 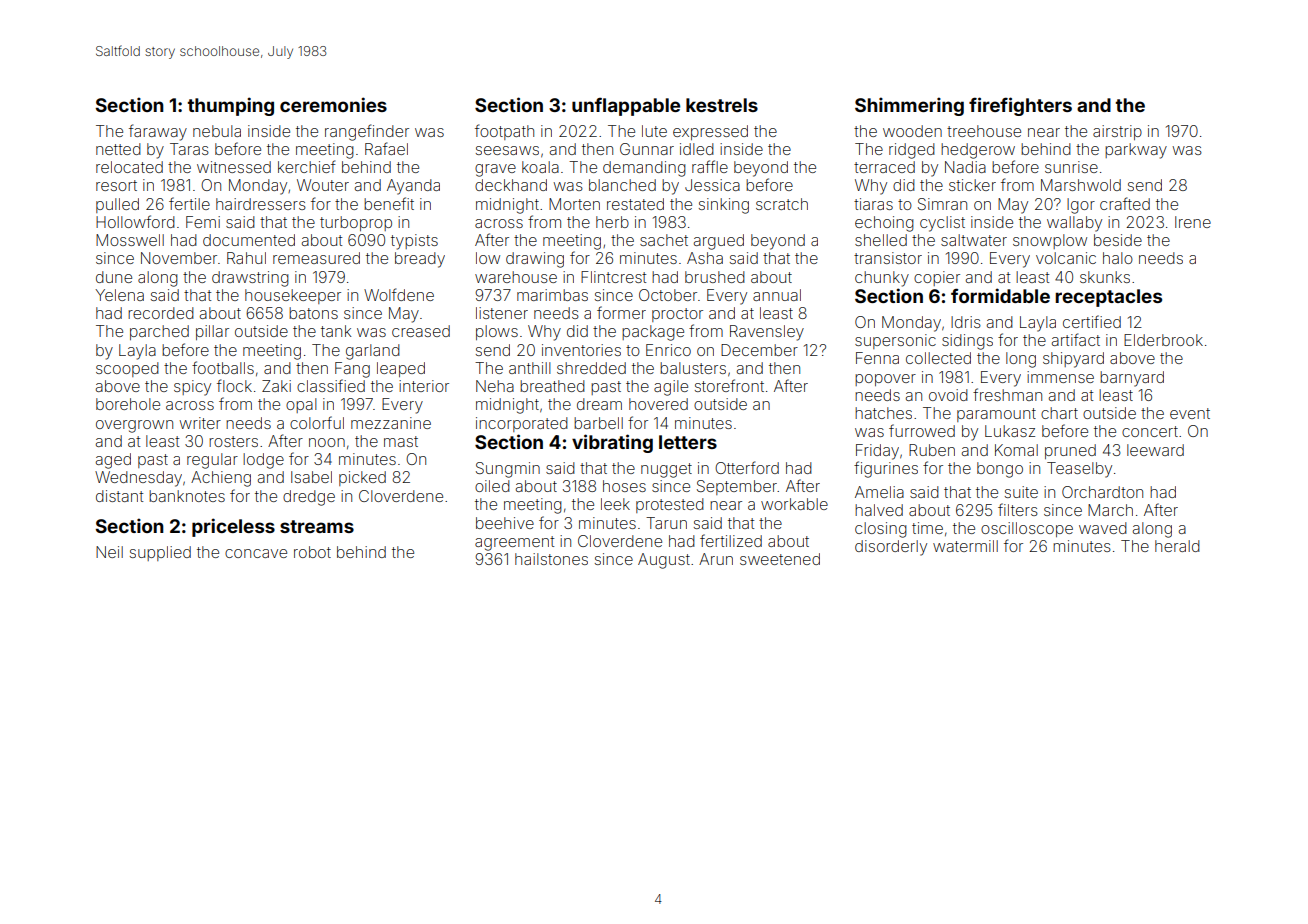 What do you see at coordinates (1190, 413) in the page?
I see `event` at bounding box center [1190, 413].
